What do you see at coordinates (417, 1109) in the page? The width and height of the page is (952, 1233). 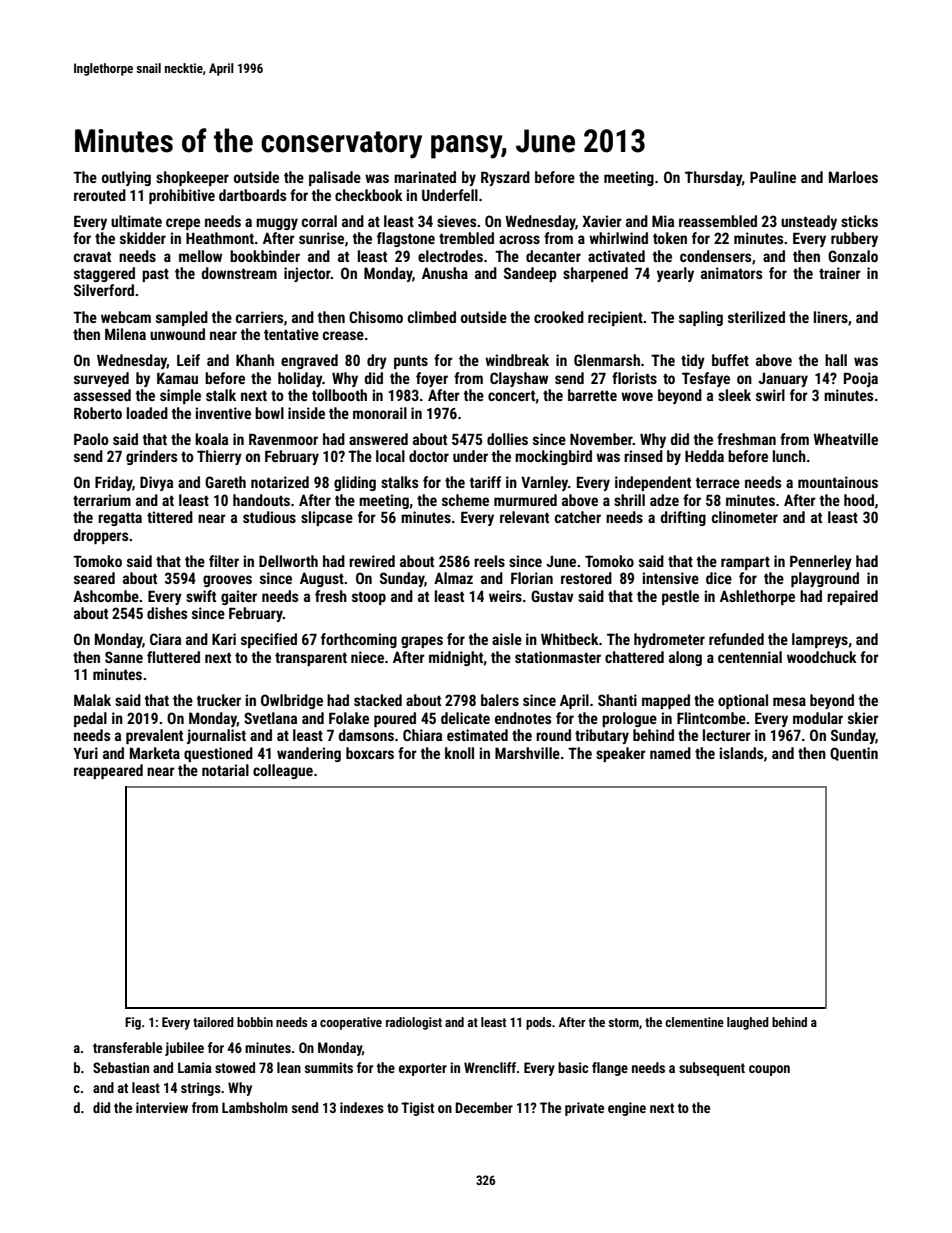 I see `Tigist` at bounding box center [417, 1109].
